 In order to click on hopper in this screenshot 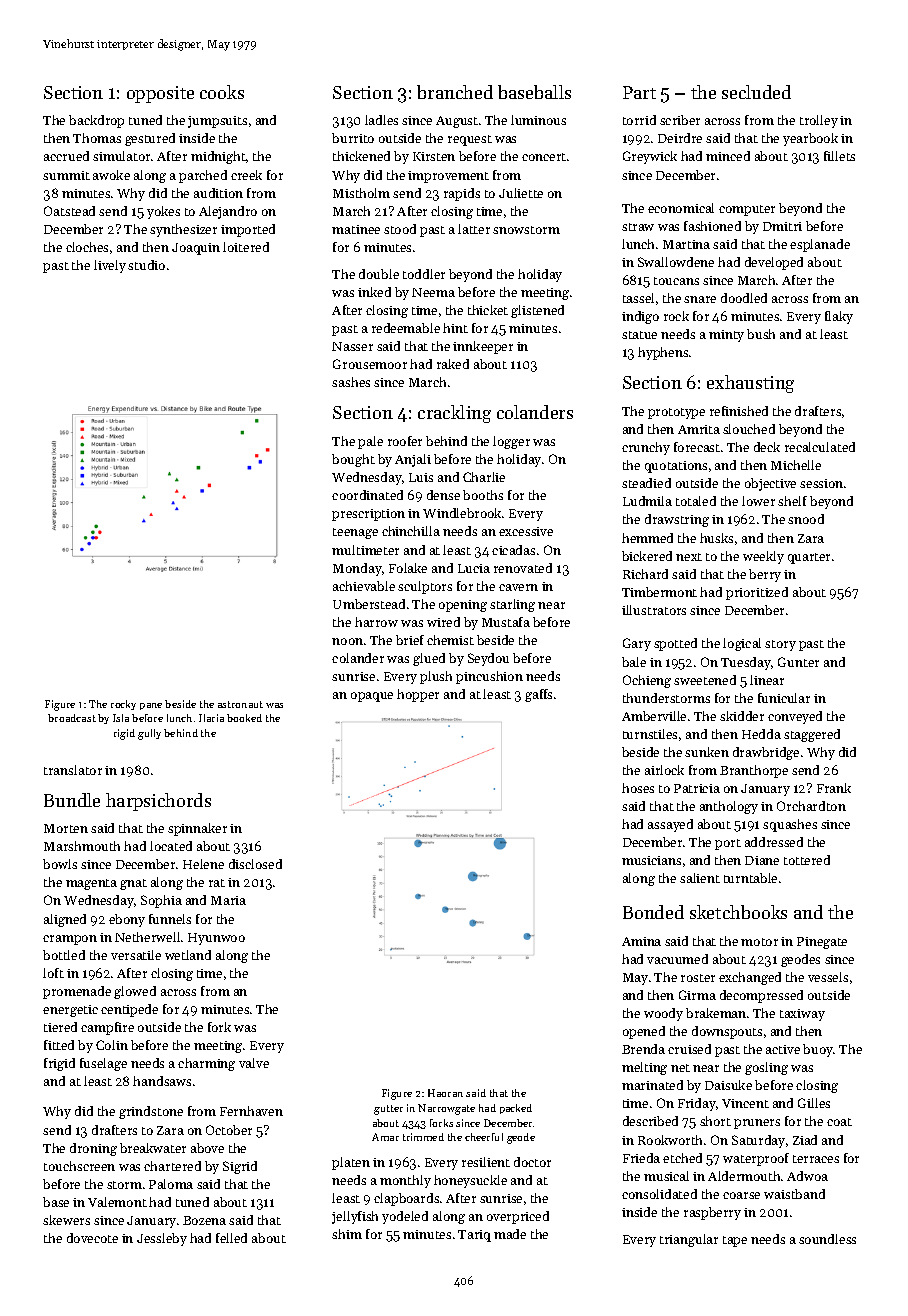, I will do `click(418, 695)`.
